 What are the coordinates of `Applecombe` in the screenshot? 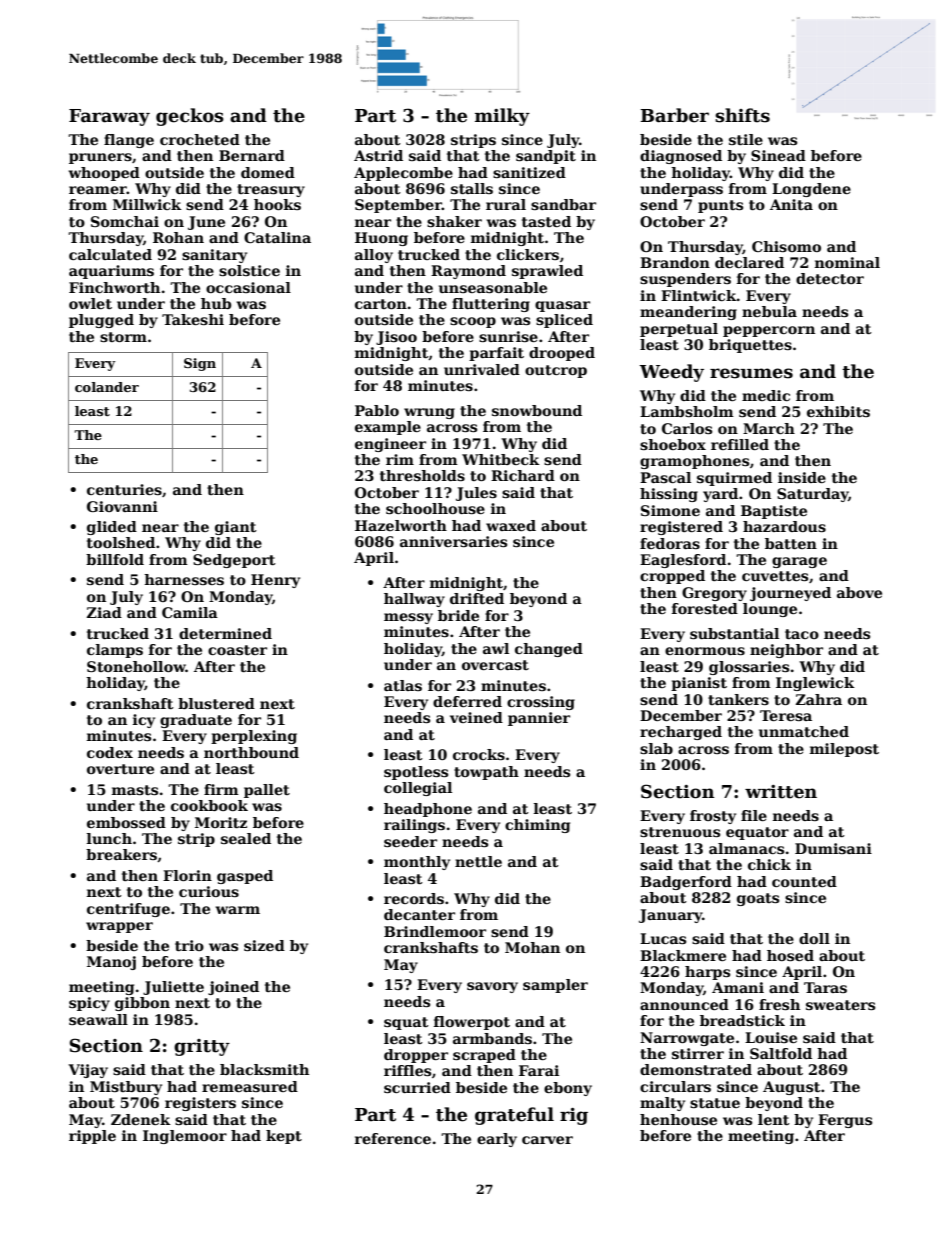 It's located at (403, 174).
